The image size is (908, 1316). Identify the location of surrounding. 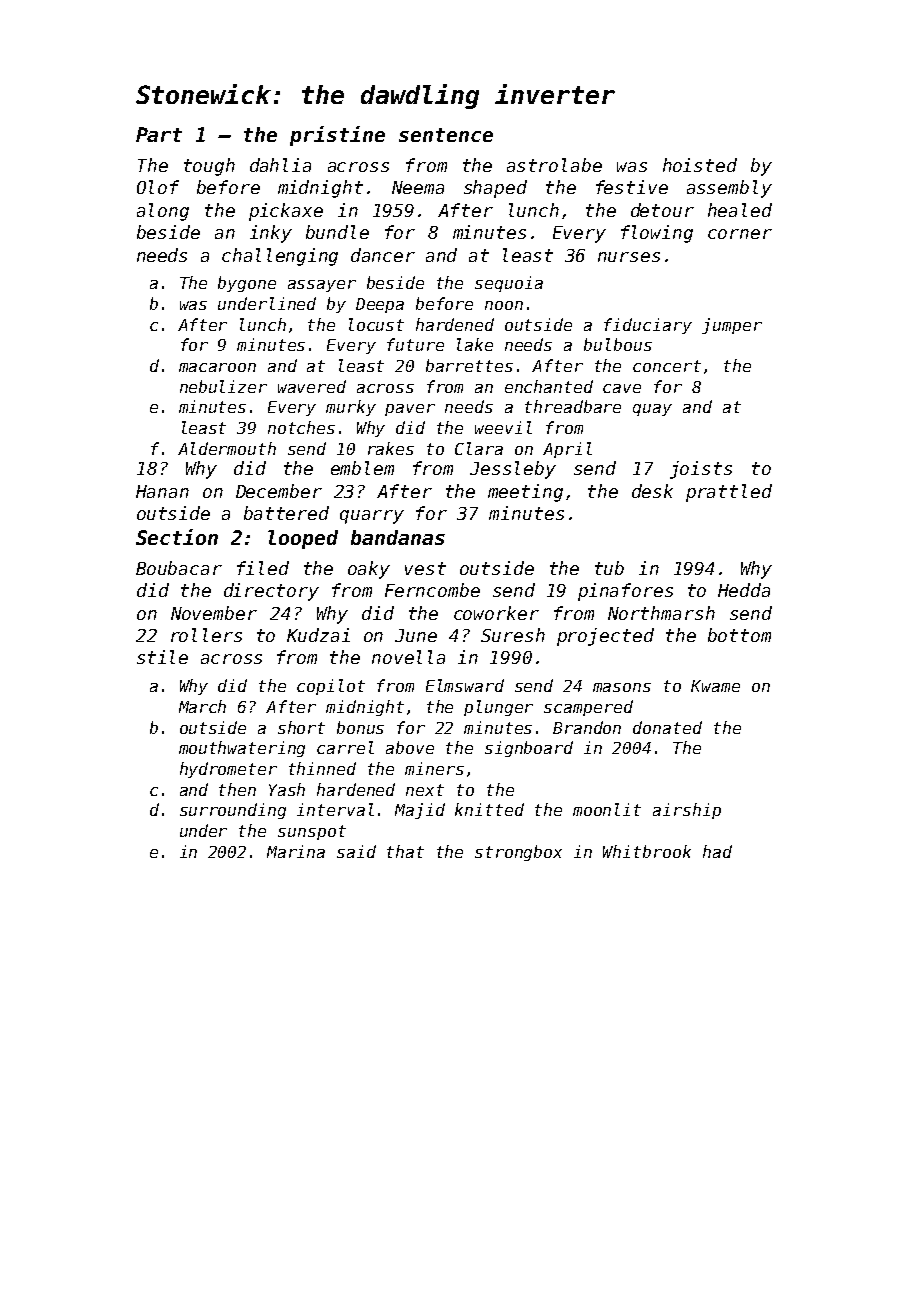
(233, 811).
